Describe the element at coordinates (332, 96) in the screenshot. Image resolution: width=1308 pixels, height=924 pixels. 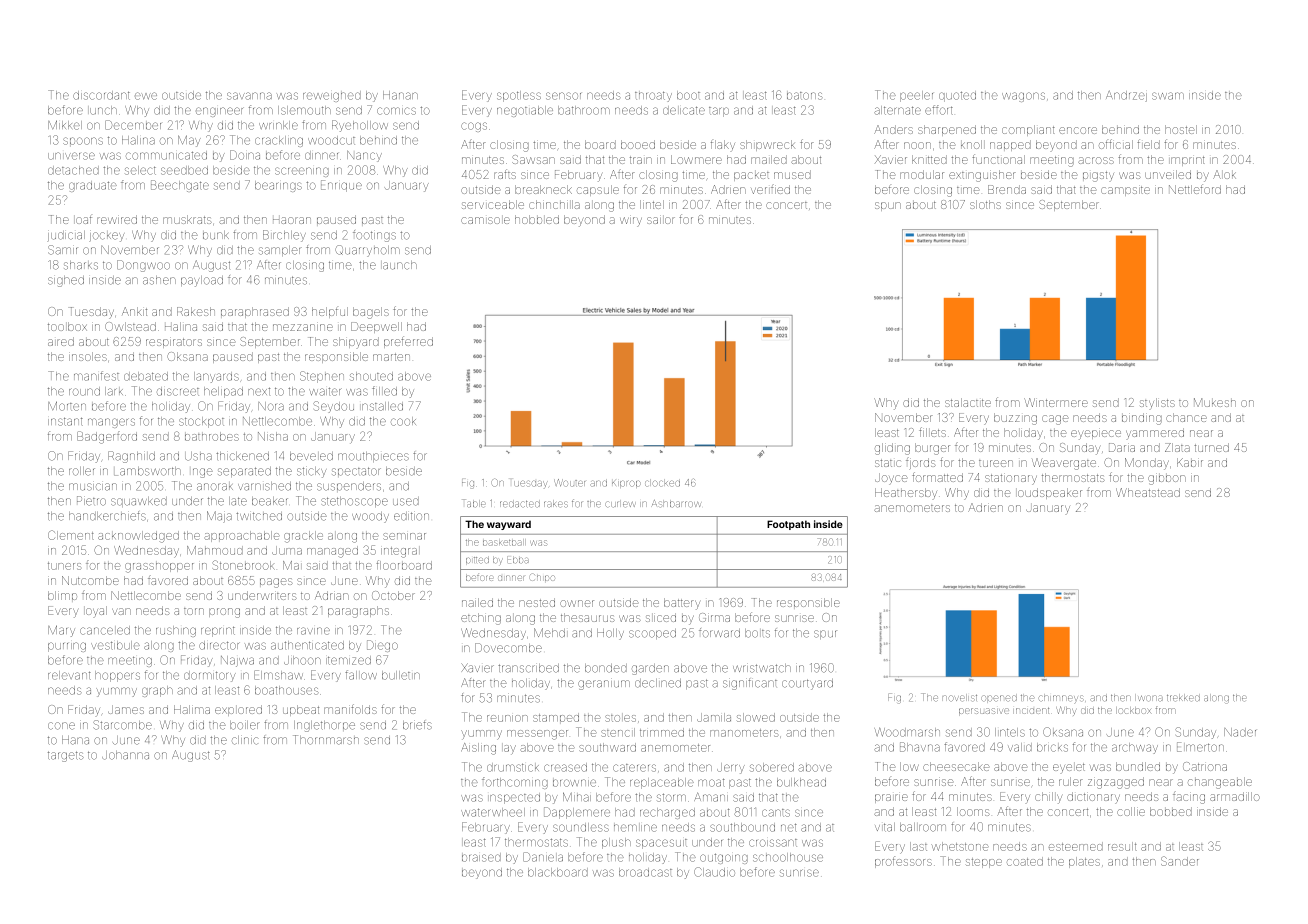
I see `reweighed` at that location.
